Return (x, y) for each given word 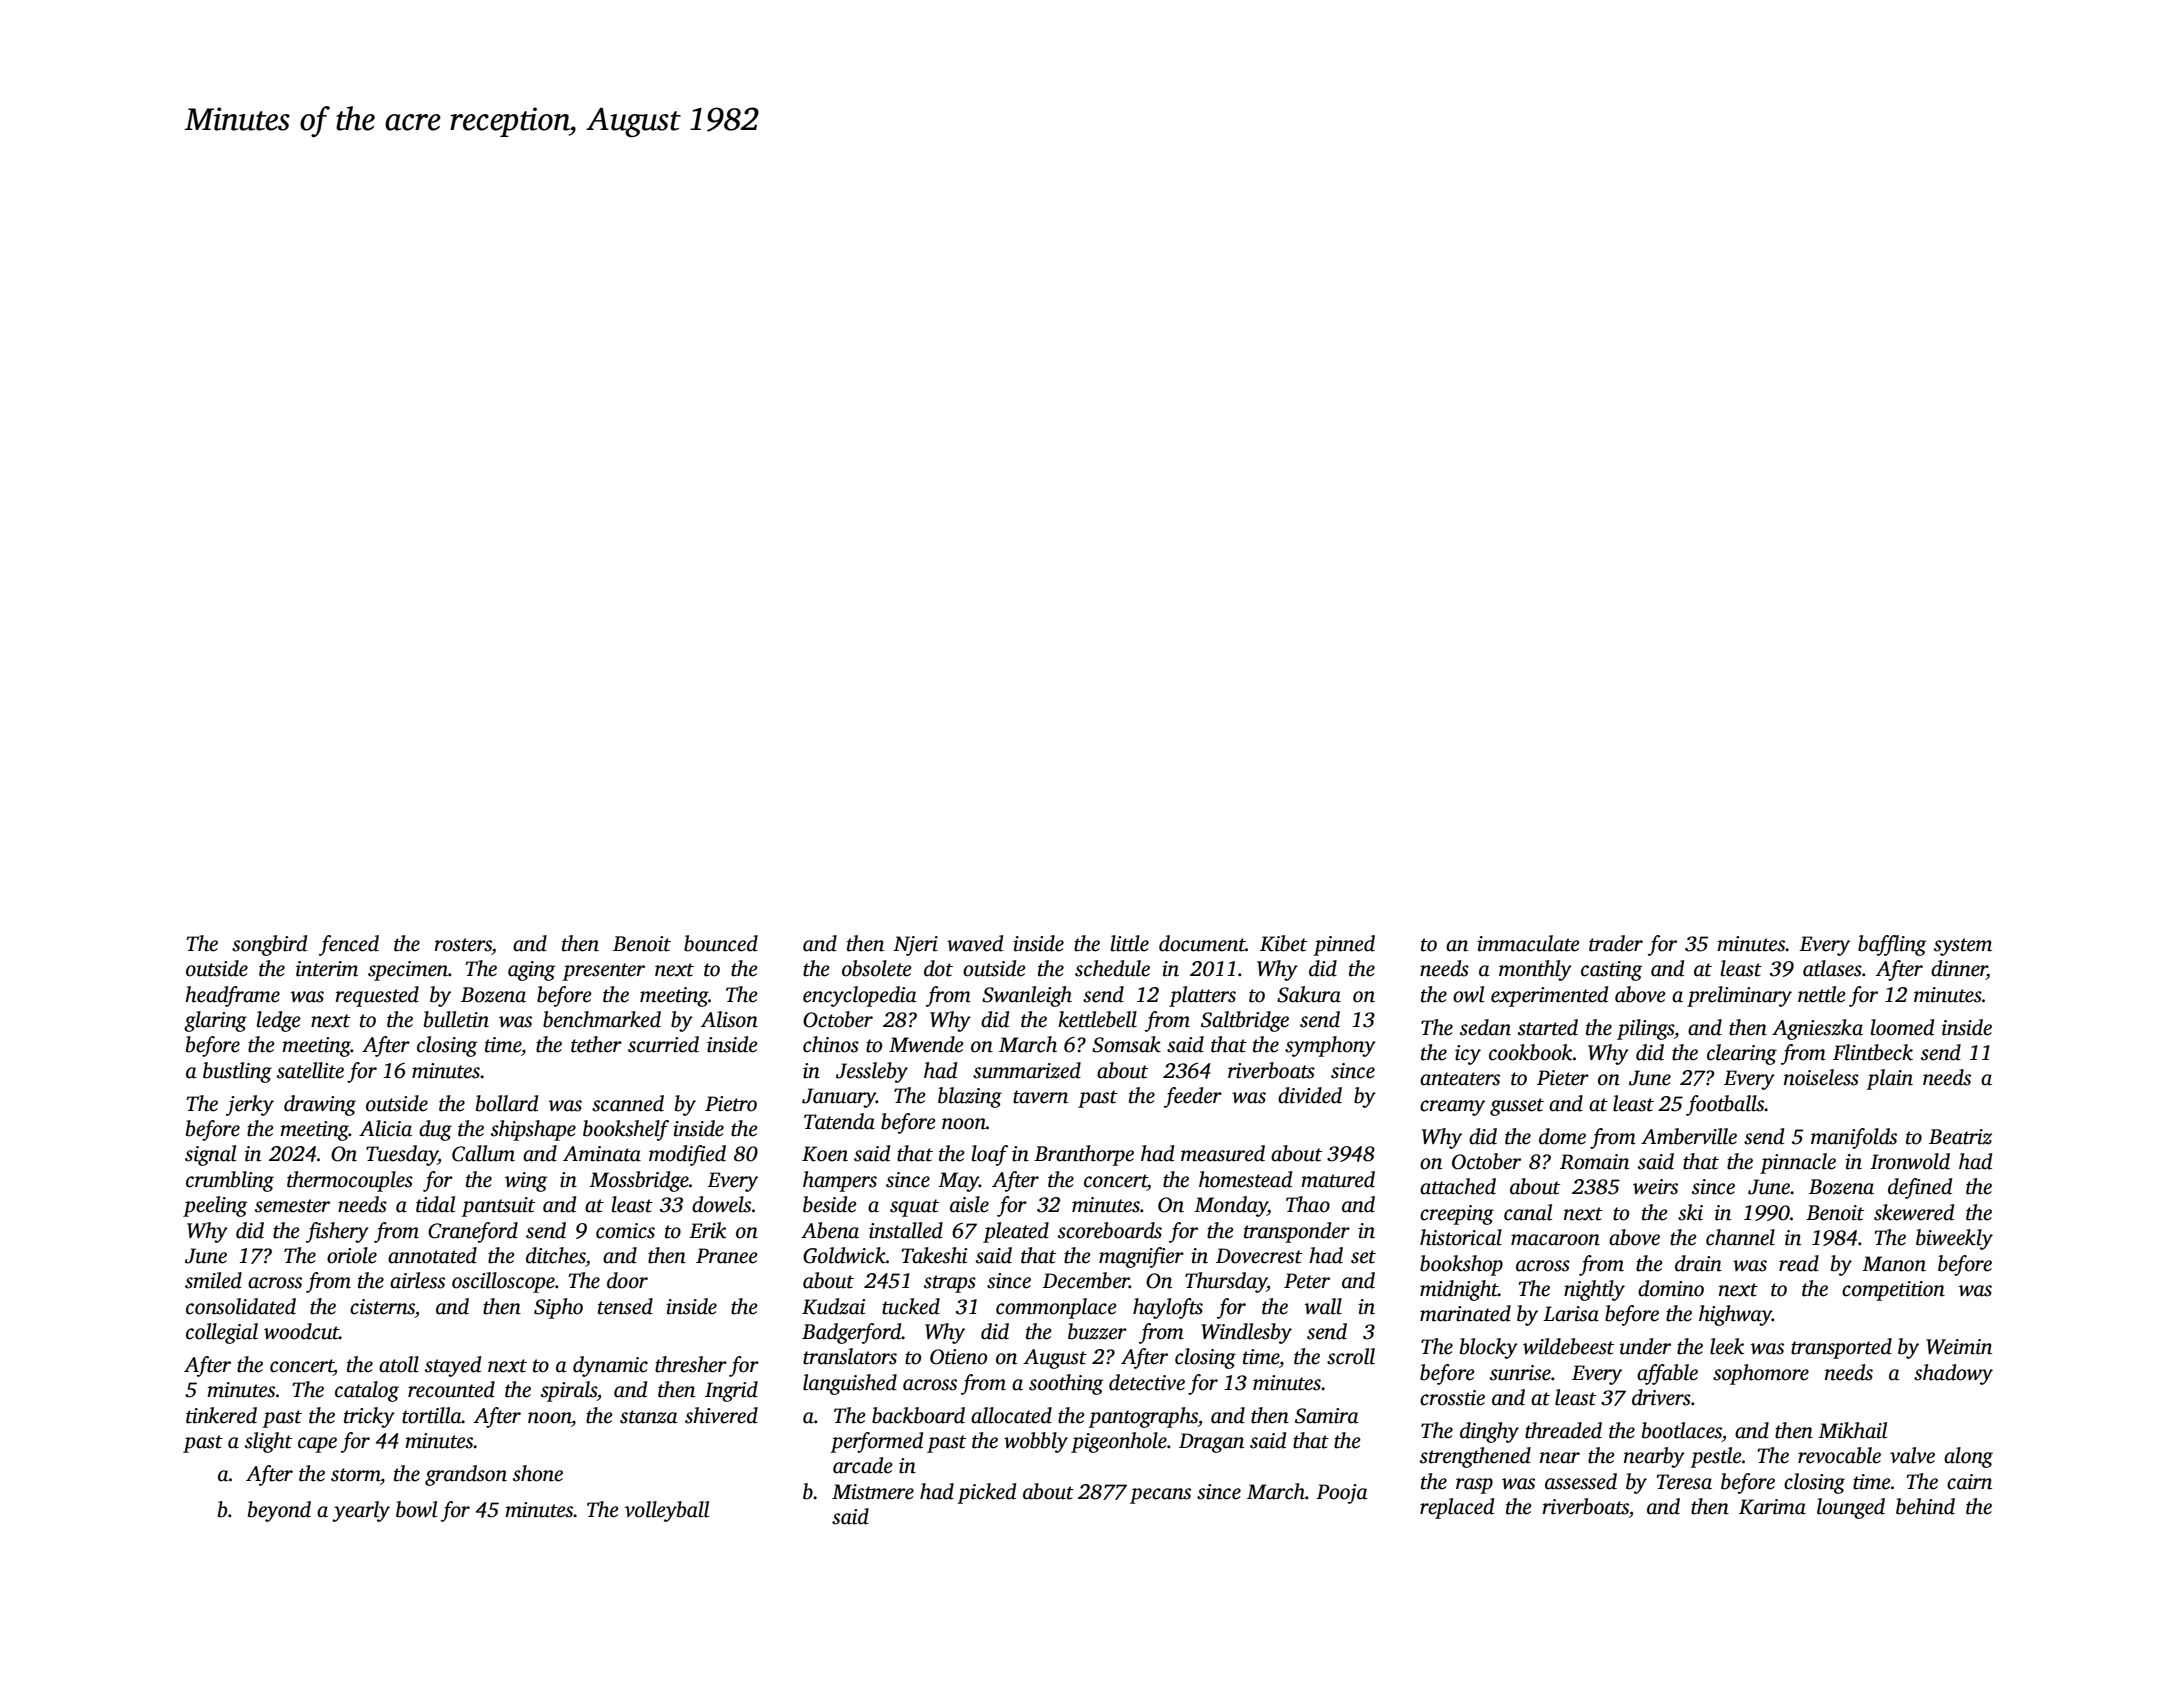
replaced (1457, 1508)
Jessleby (872, 1072)
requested (377, 996)
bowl (416, 1509)
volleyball (666, 1511)
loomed (1902, 1027)
